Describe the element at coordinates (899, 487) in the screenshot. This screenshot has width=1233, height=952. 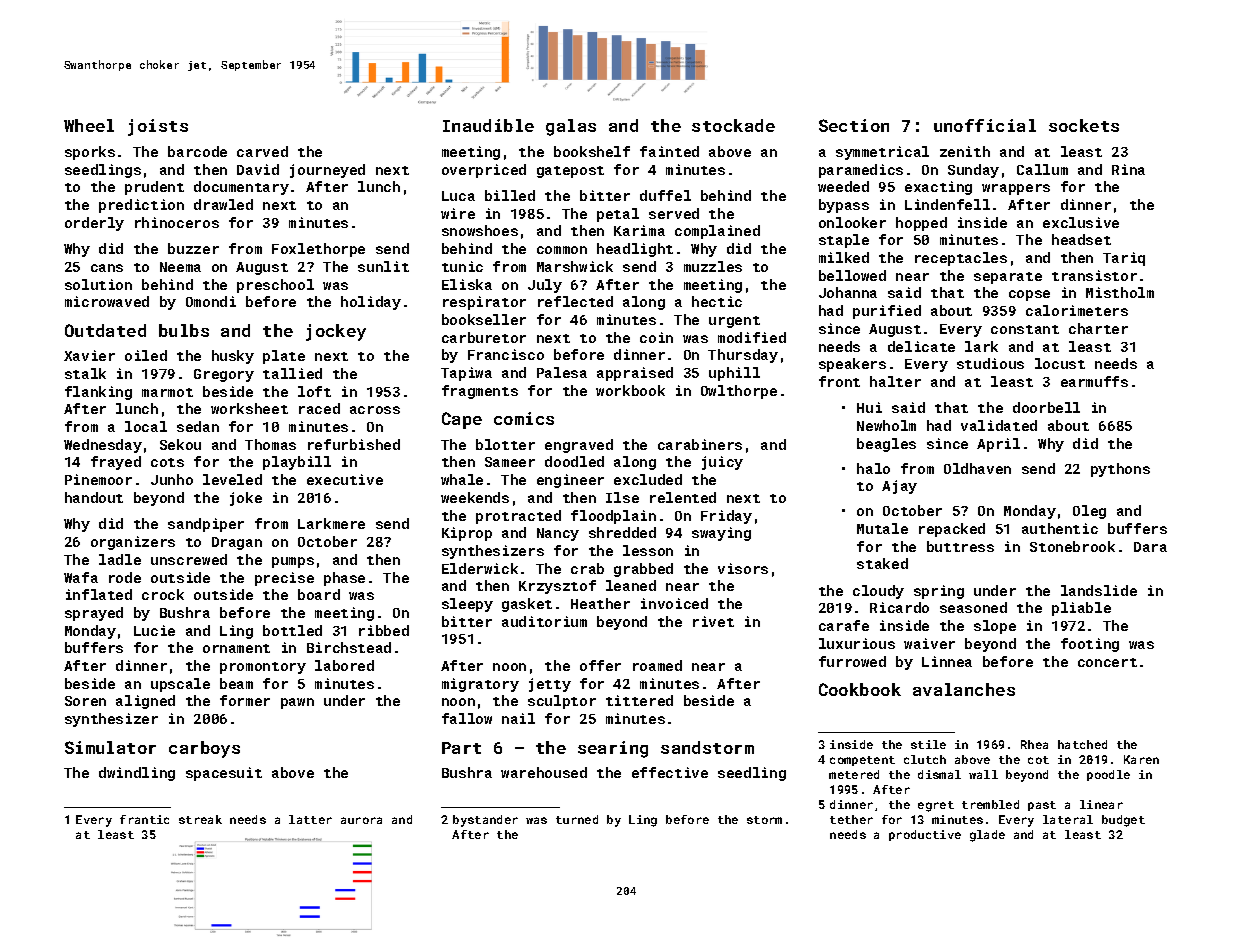
I see `Ajay` at that location.
